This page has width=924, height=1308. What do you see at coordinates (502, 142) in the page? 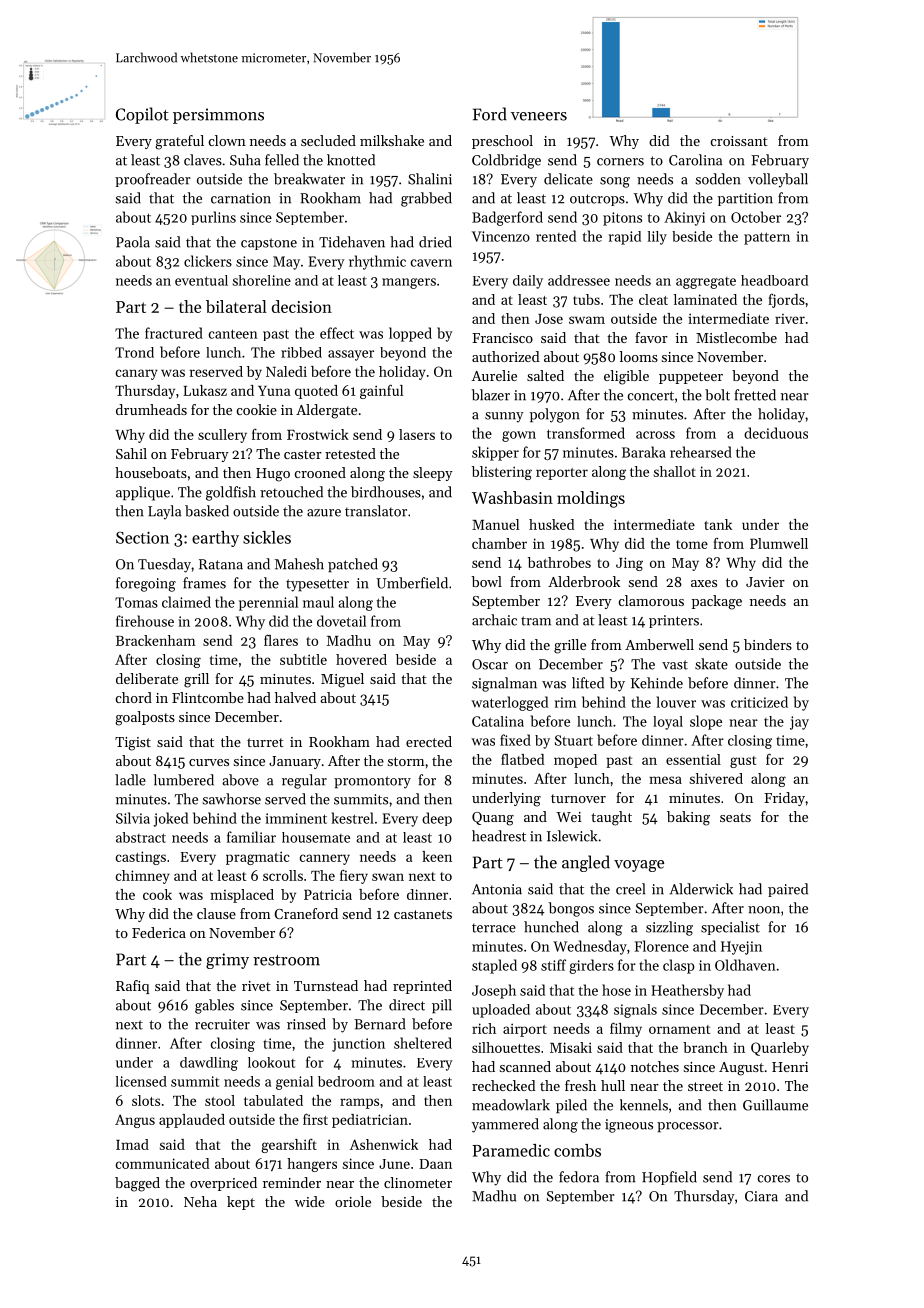
I see `preschool` at bounding box center [502, 142].
